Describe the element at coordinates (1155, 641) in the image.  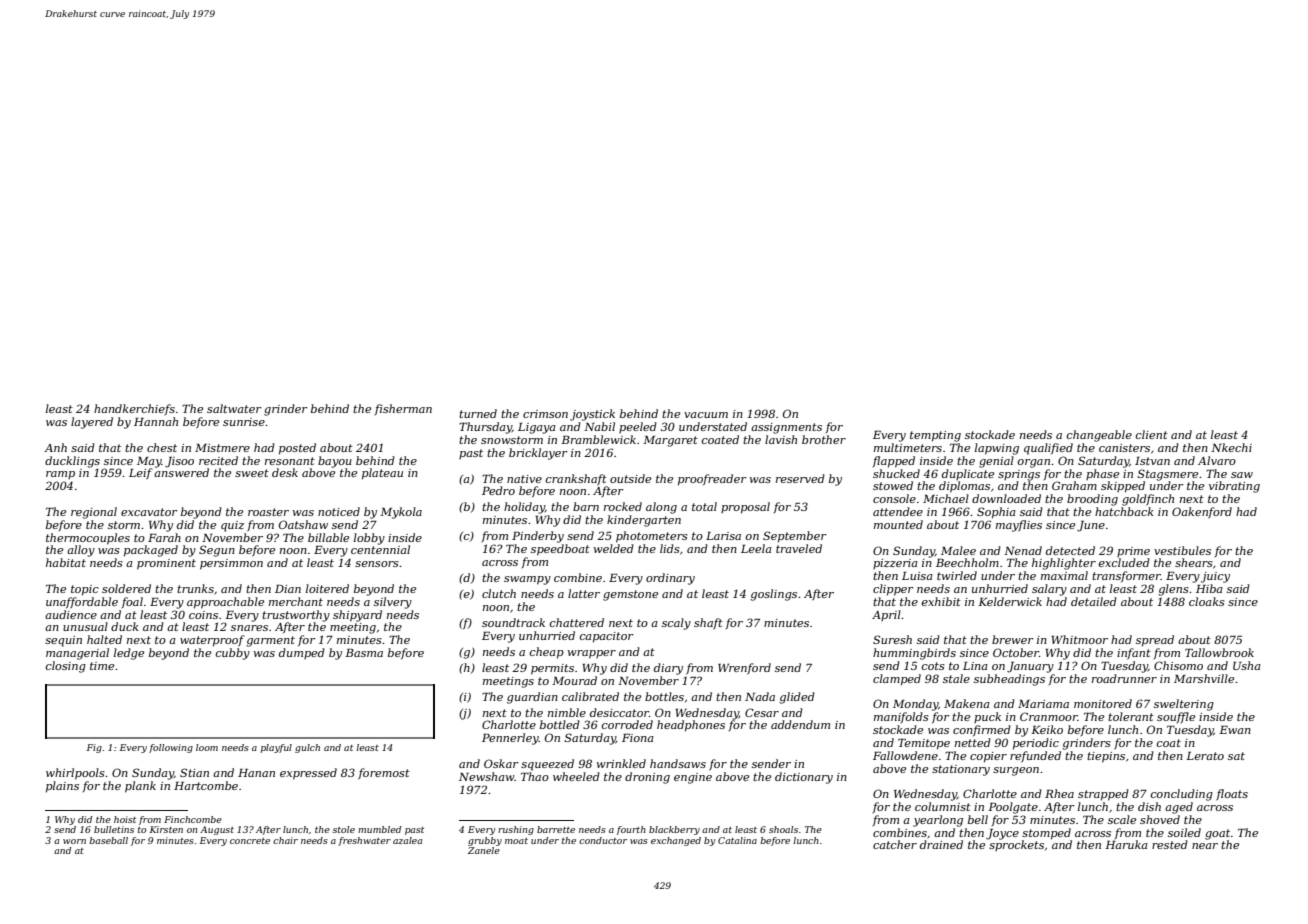
I see `spread` at that location.
